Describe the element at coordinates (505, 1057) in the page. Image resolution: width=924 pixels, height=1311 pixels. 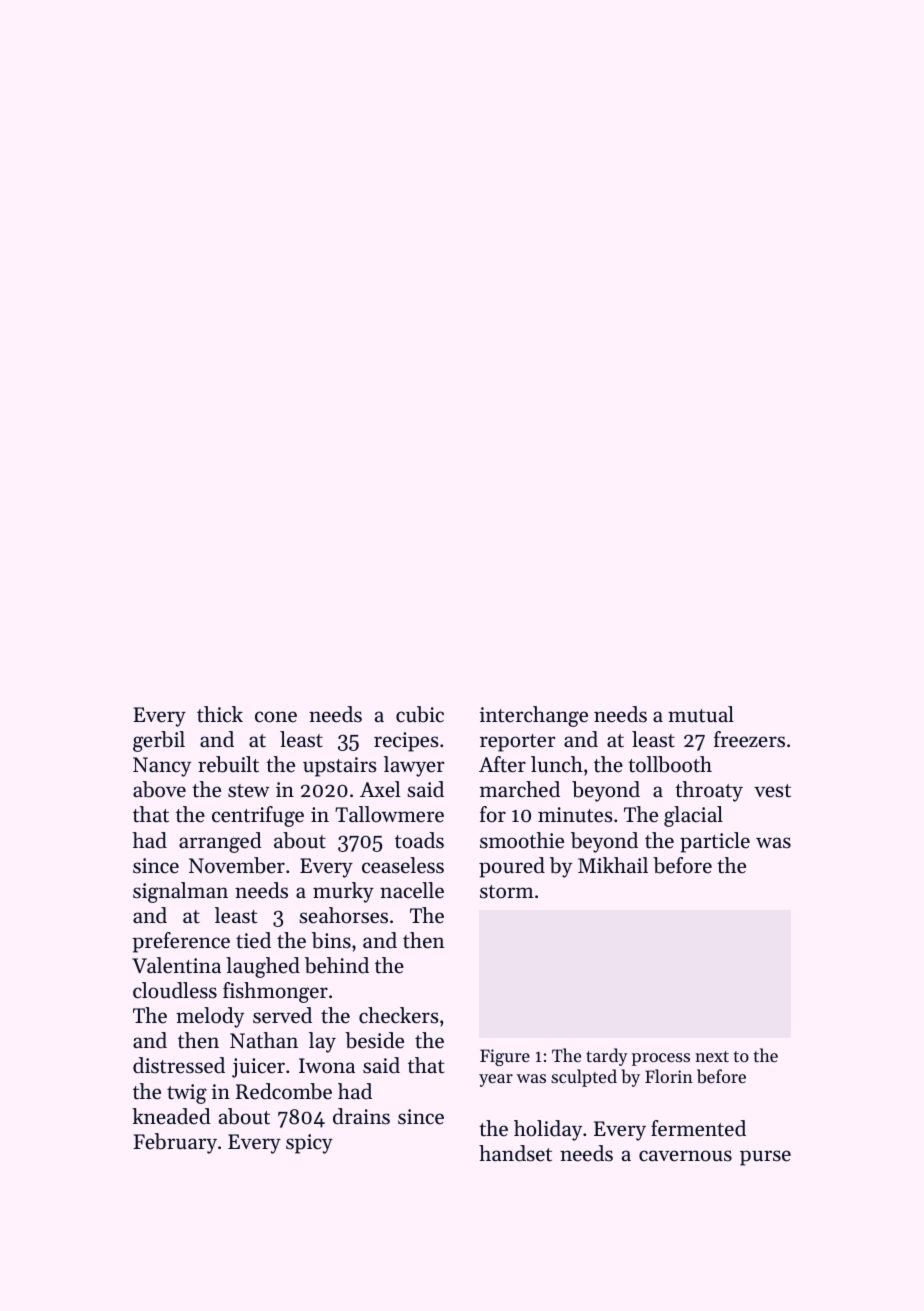
I see `Figure` at that location.
